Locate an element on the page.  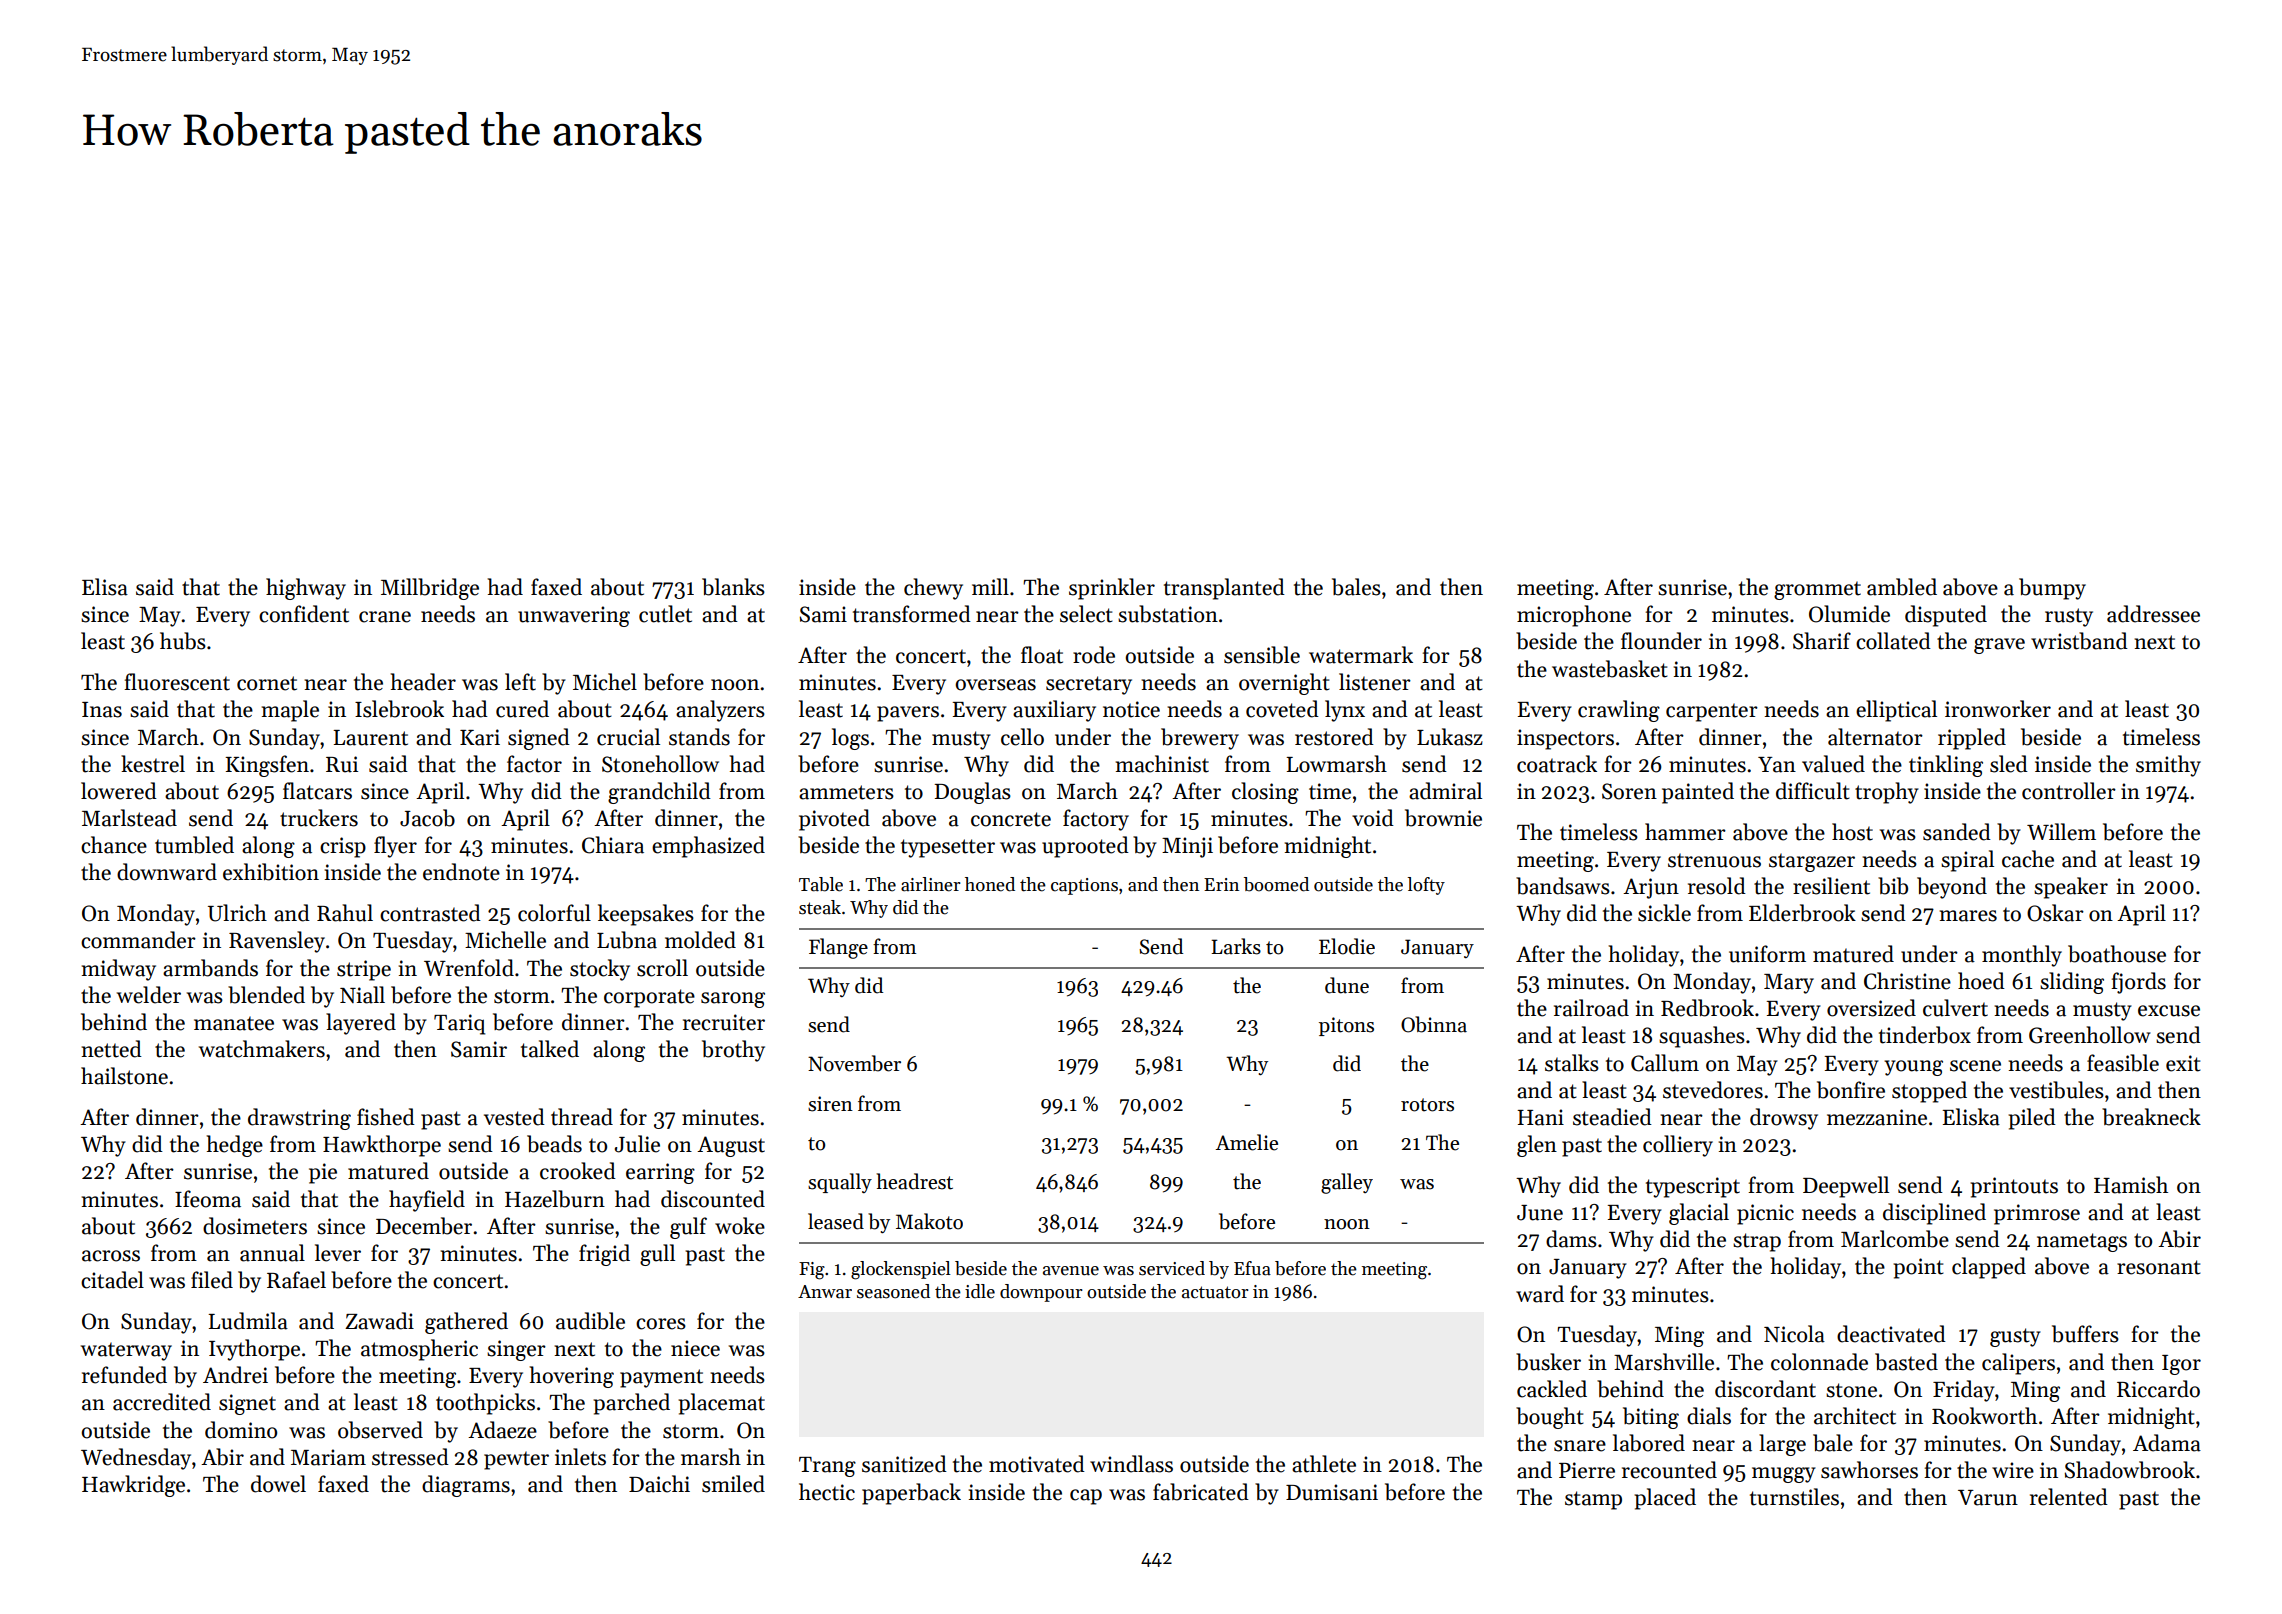
watchmakers is located at coordinates (262, 1049).
